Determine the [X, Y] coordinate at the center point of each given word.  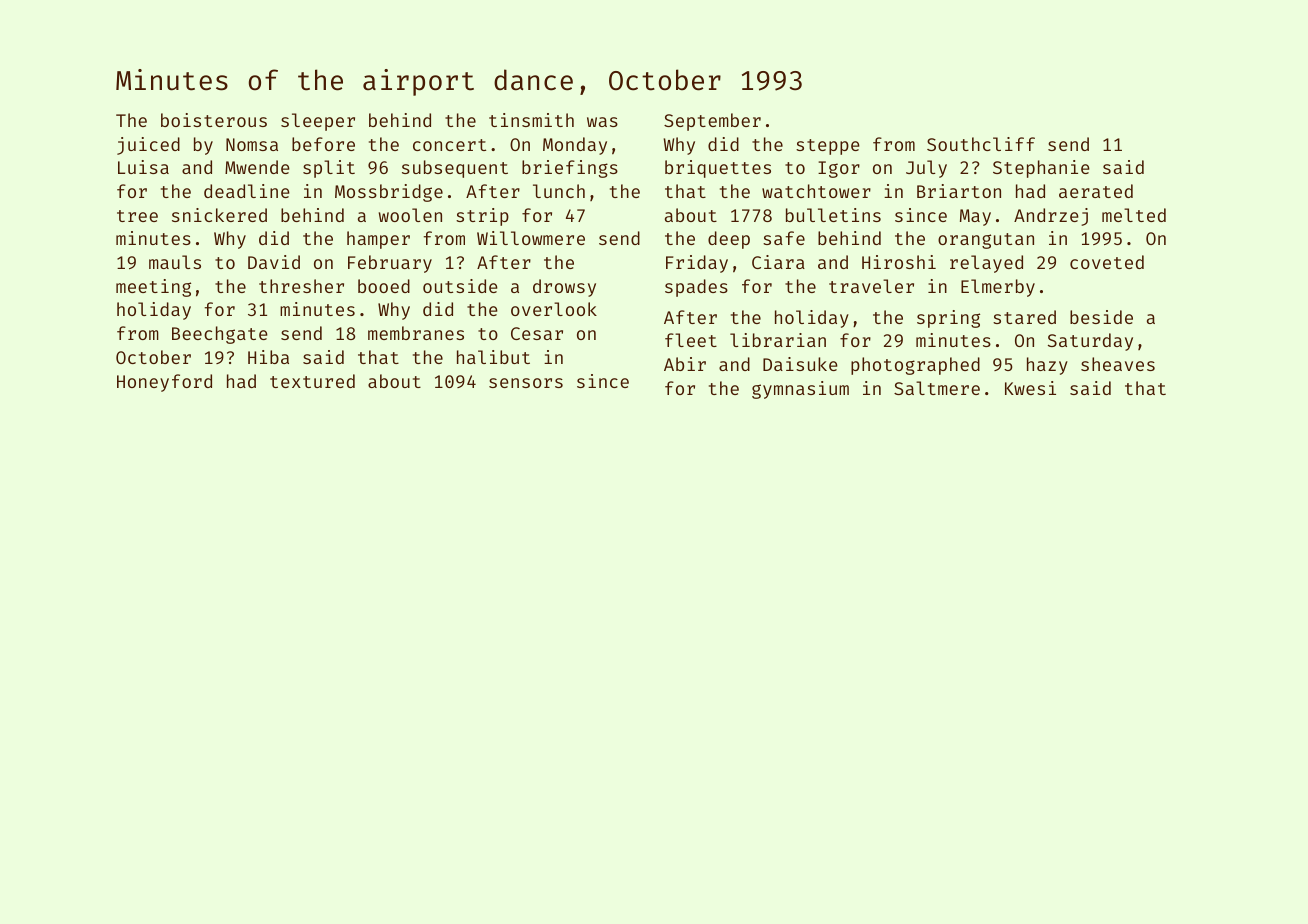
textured [312, 381]
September [712, 122]
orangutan [986, 241]
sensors [526, 383]
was [602, 122]
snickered [219, 215]
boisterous [214, 120]
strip [482, 217]
